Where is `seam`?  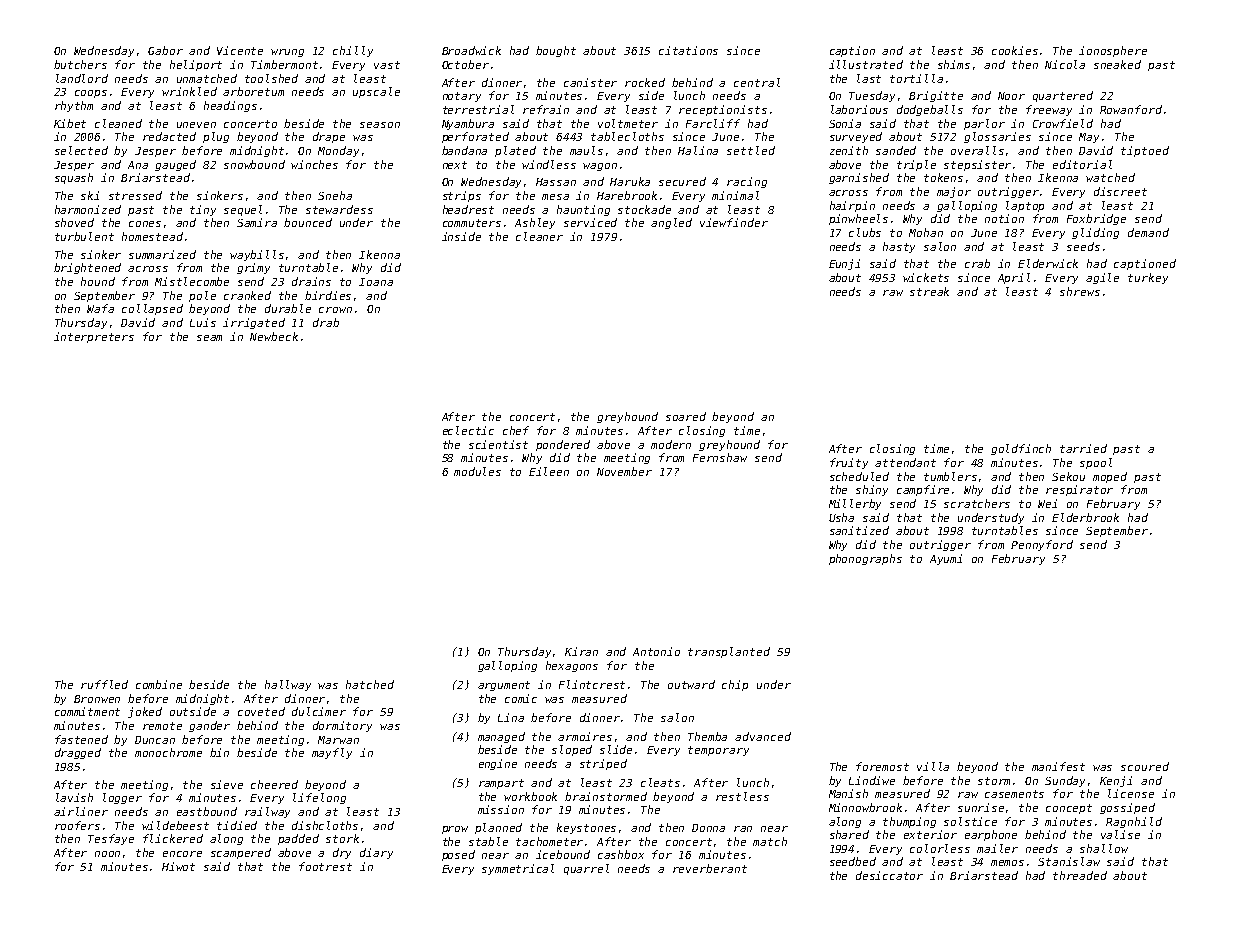 seam is located at coordinates (209, 338).
